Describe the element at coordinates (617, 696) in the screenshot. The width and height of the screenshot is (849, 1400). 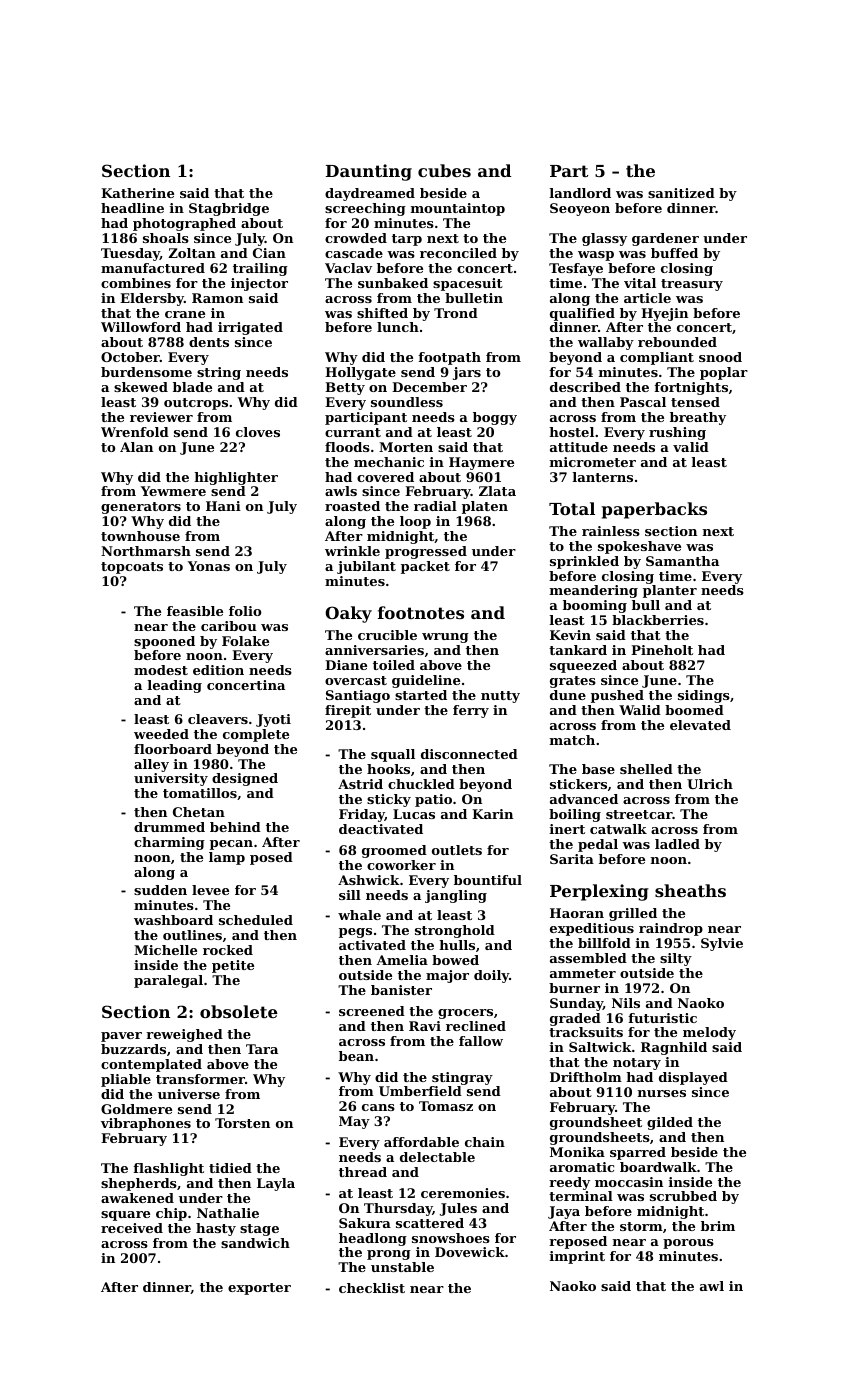
I see `pushed` at that location.
